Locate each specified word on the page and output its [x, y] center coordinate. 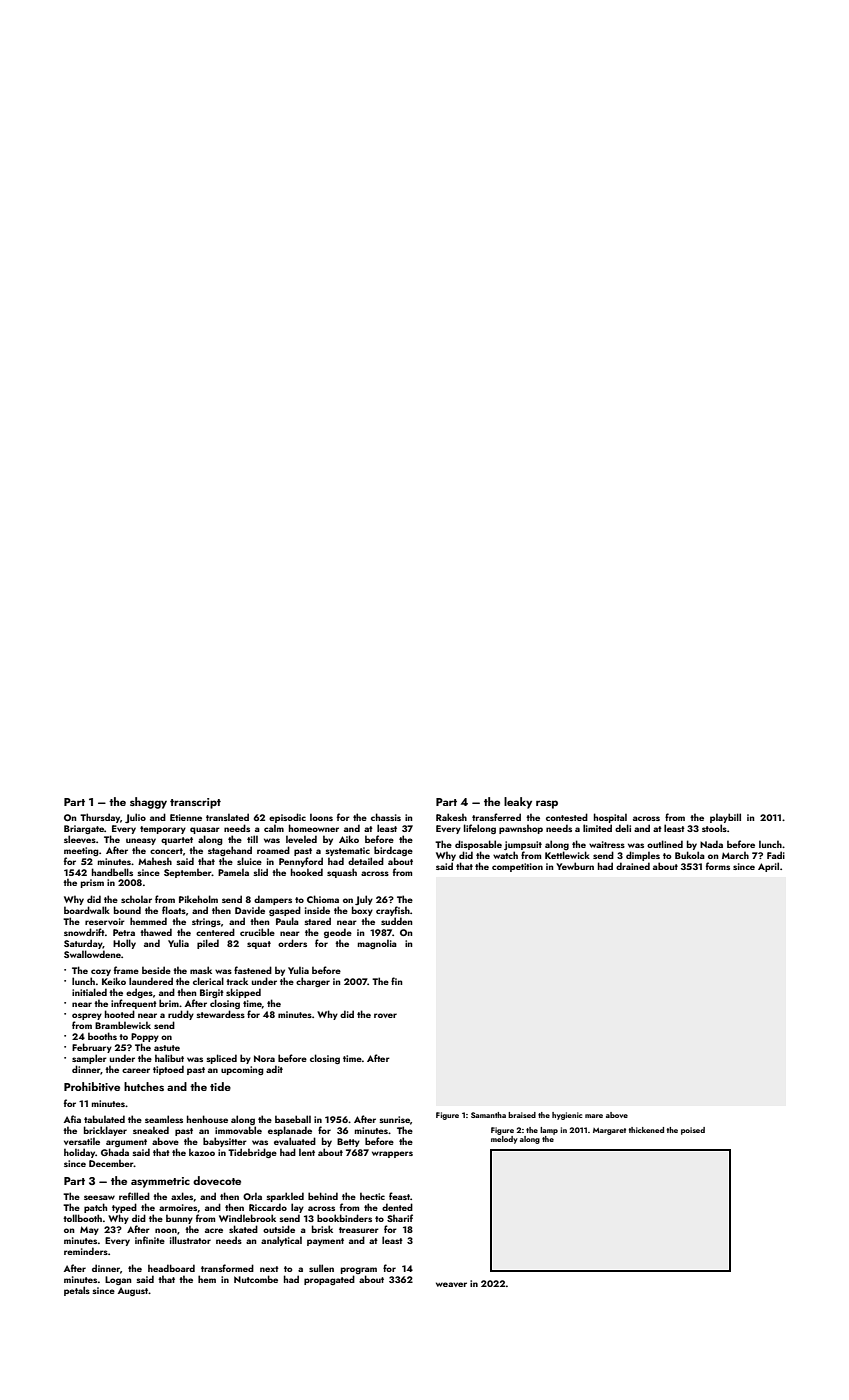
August [133, 1291]
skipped [243, 993]
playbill [725, 818]
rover [385, 1015]
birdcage [393, 851]
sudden [397, 921]
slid [260, 872]
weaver [451, 1284]
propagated [329, 1280]
